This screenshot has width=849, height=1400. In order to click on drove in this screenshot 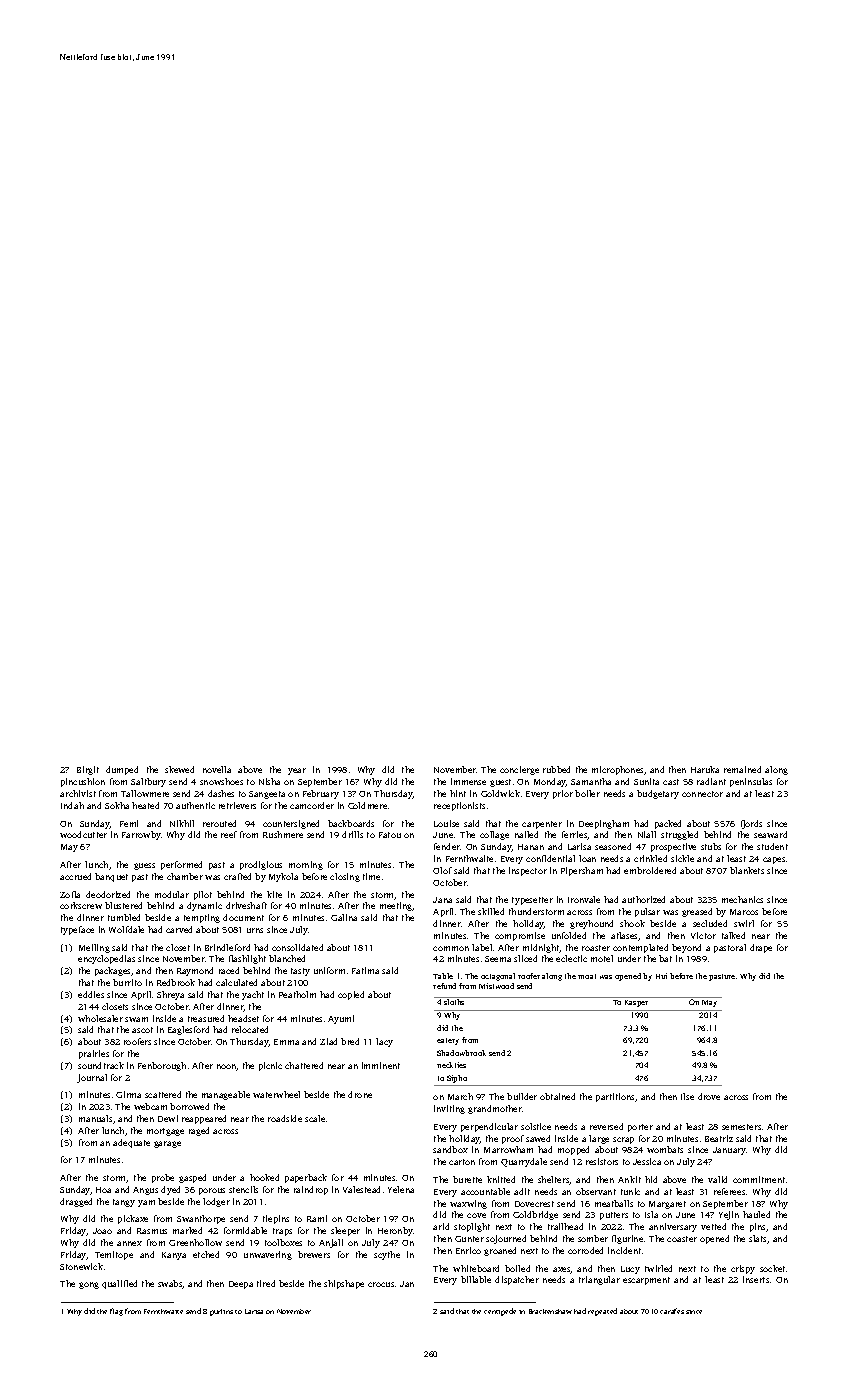, I will do `click(709, 1096)`.
